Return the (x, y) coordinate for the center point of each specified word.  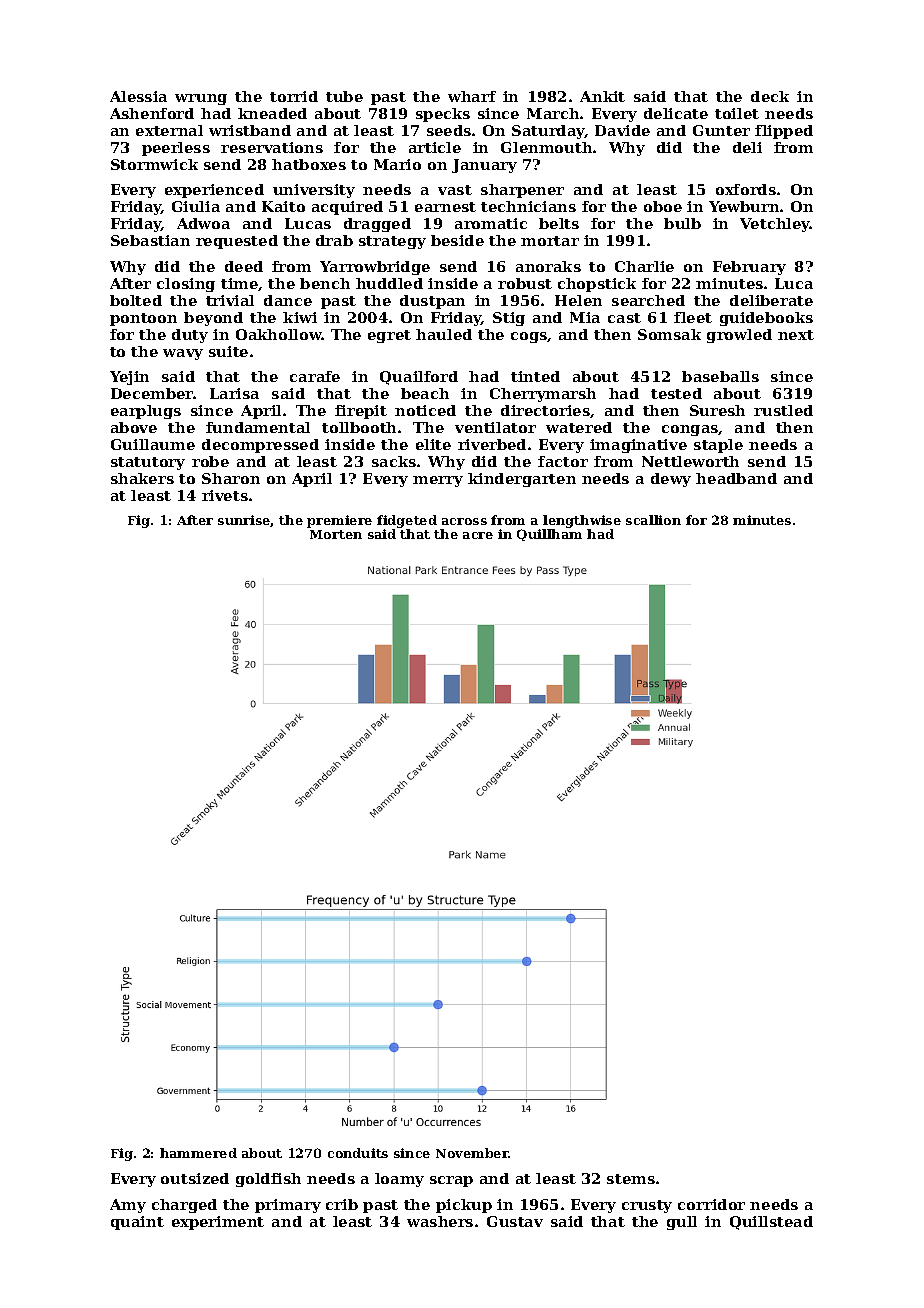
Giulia (196, 206)
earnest (445, 207)
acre (478, 535)
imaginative (638, 446)
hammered (198, 1153)
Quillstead (771, 1223)
